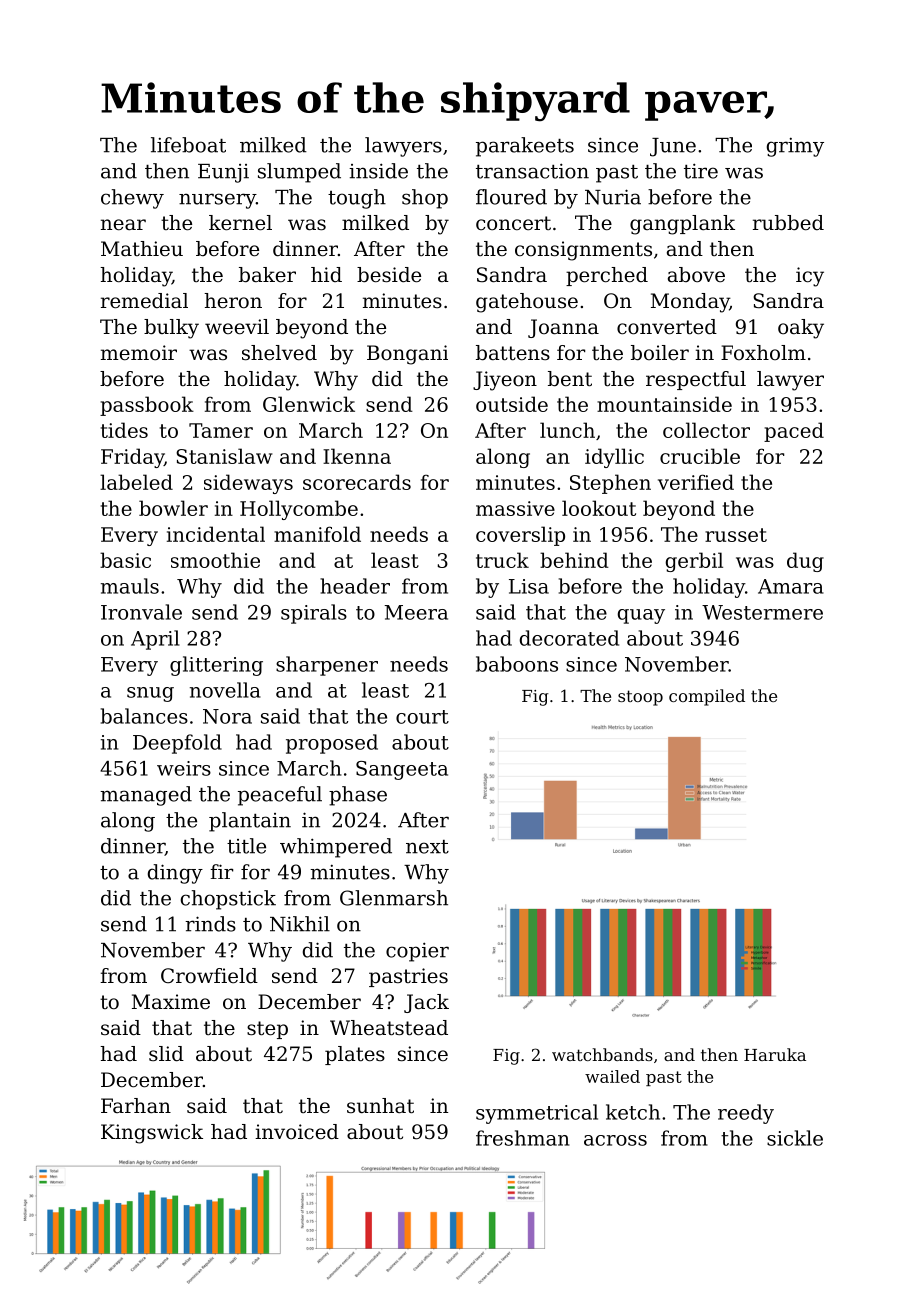 The width and height of the screenshot is (924, 1311). Describe the element at coordinates (171, 1001) in the screenshot. I see `Maxime` at that location.
